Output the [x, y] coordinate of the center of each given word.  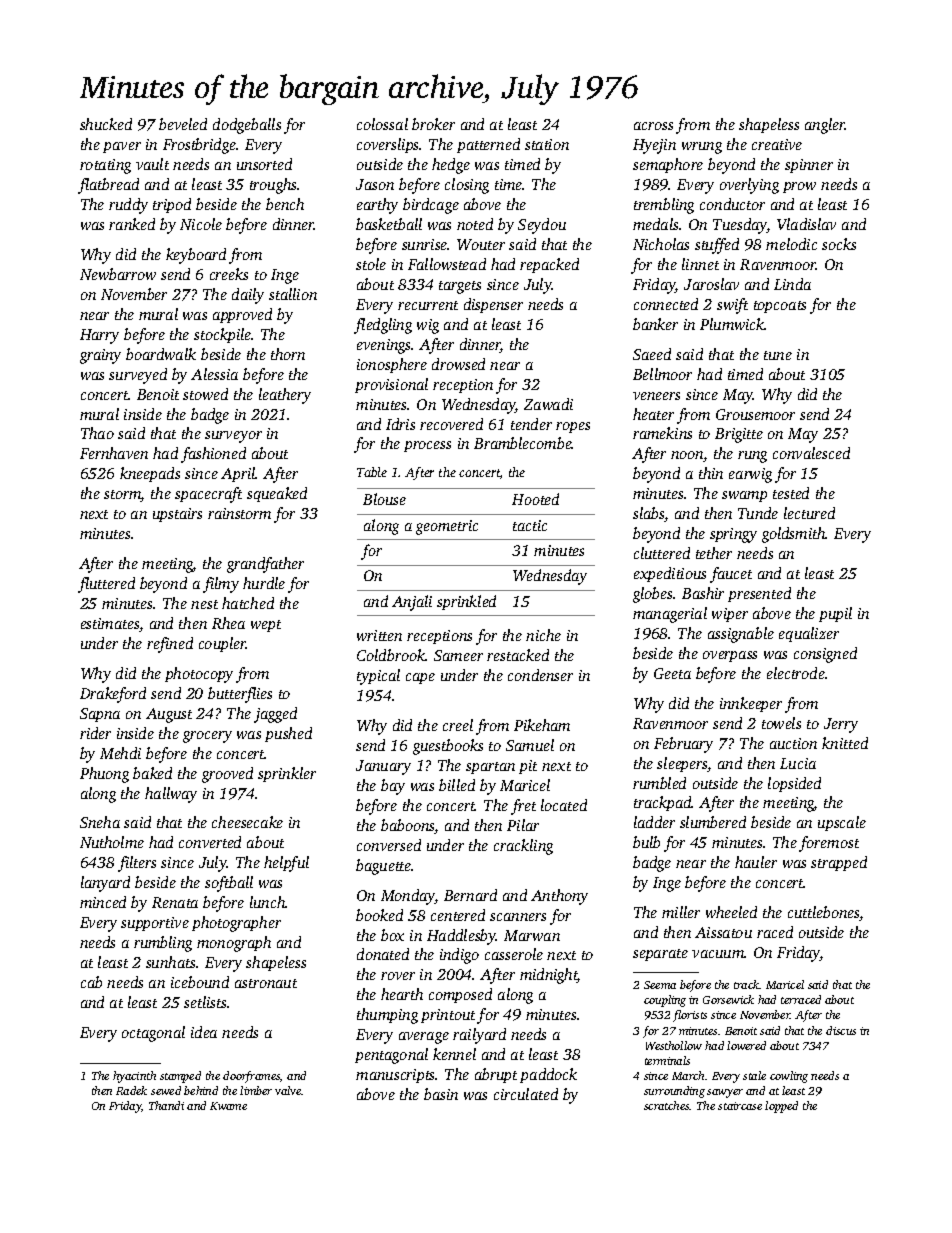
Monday [408, 897]
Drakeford [113, 695]
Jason [375, 184]
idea [204, 1032]
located [564, 805]
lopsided [794, 784]
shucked [106, 124]
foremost [829, 844]
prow [799, 187]
